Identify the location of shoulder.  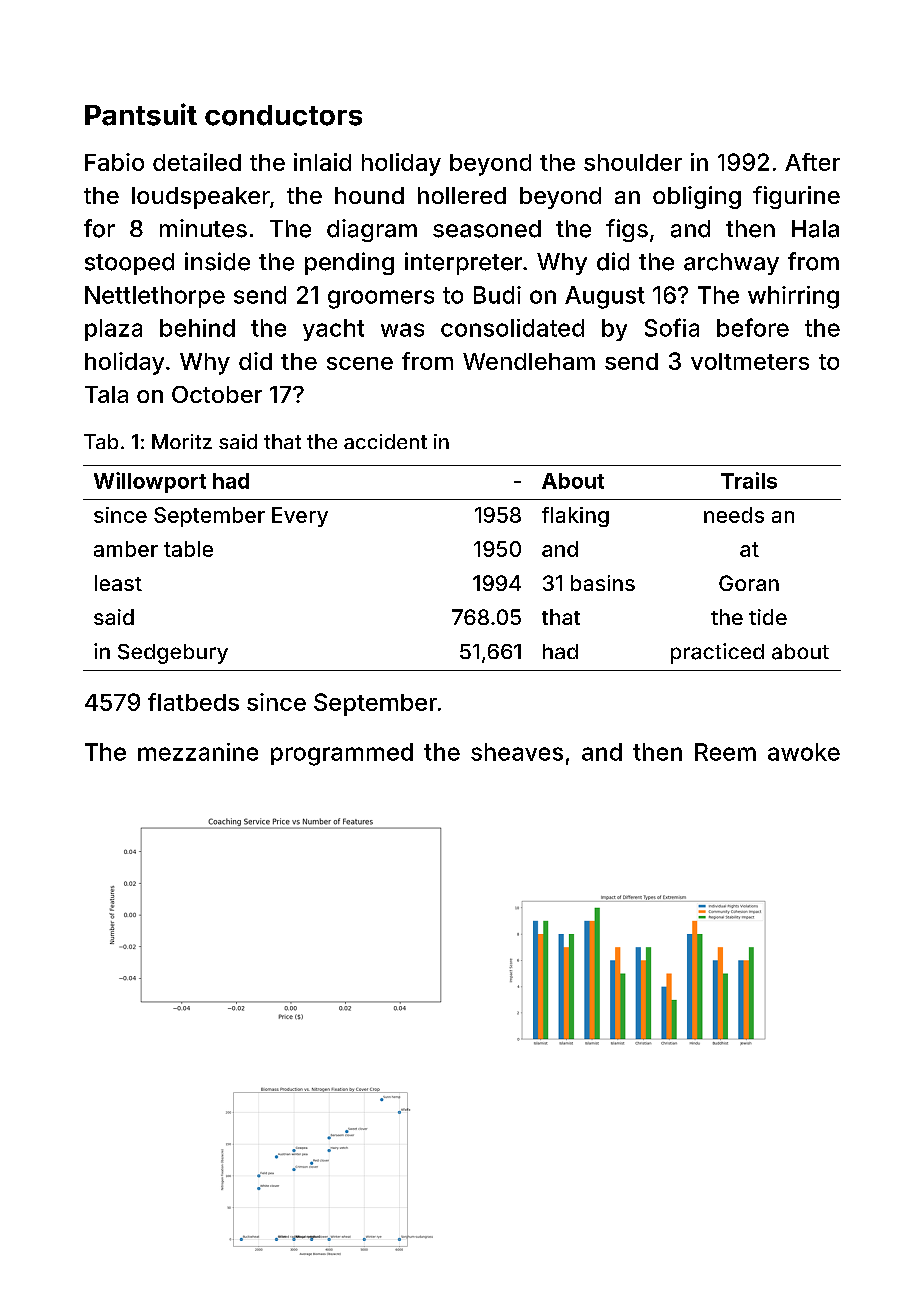
(633, 162).
